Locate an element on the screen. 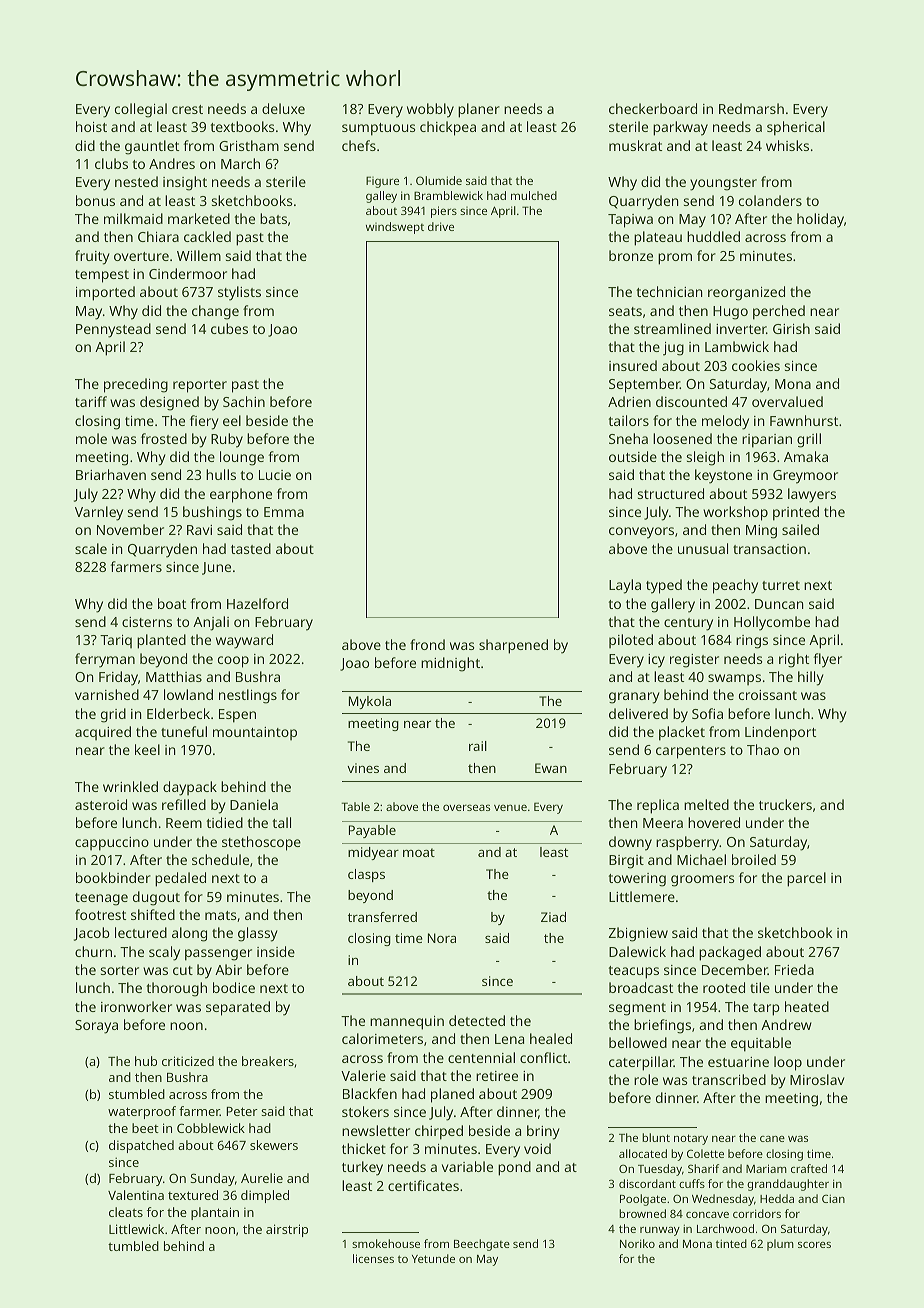 This screenshot has height=1308, width=924. Ewan is located at coordinates (551, 768).
